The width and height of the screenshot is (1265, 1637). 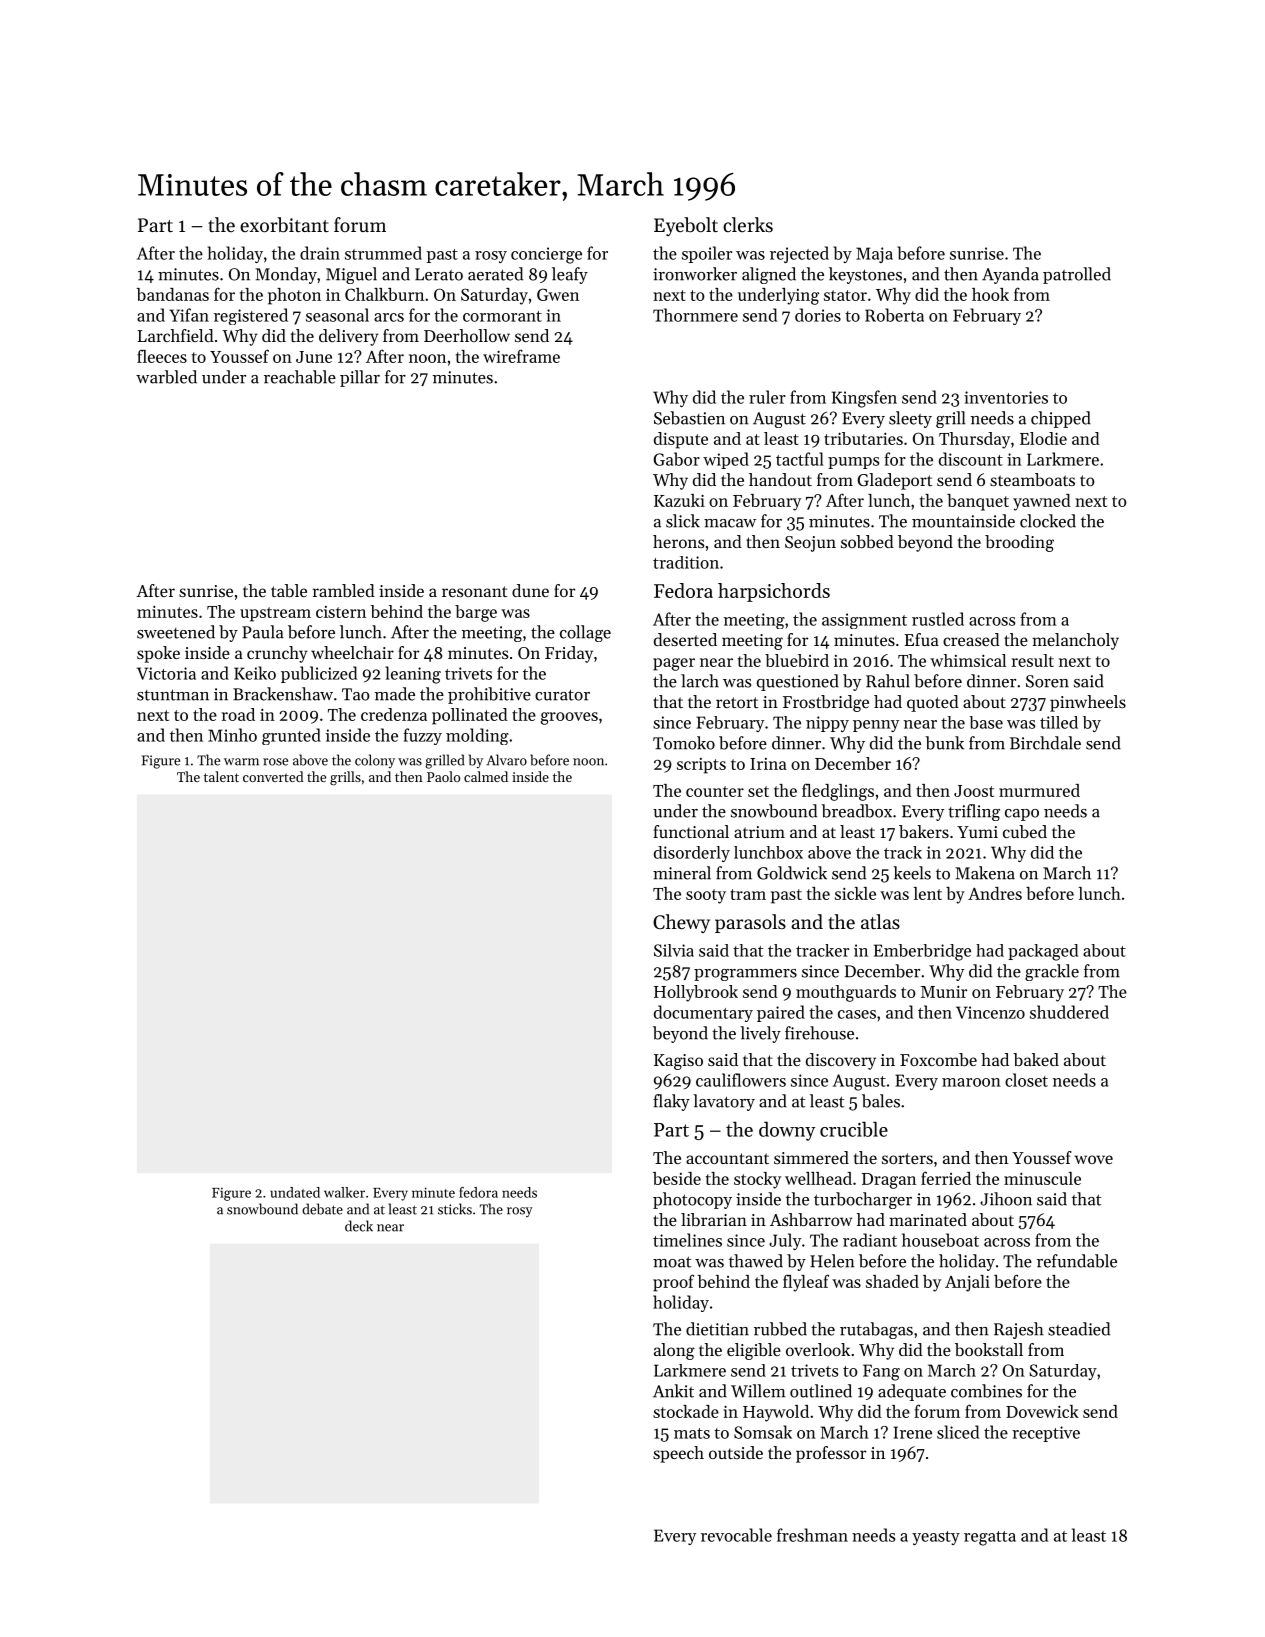 I want to click on speech, so click(x=678, y=1454).
